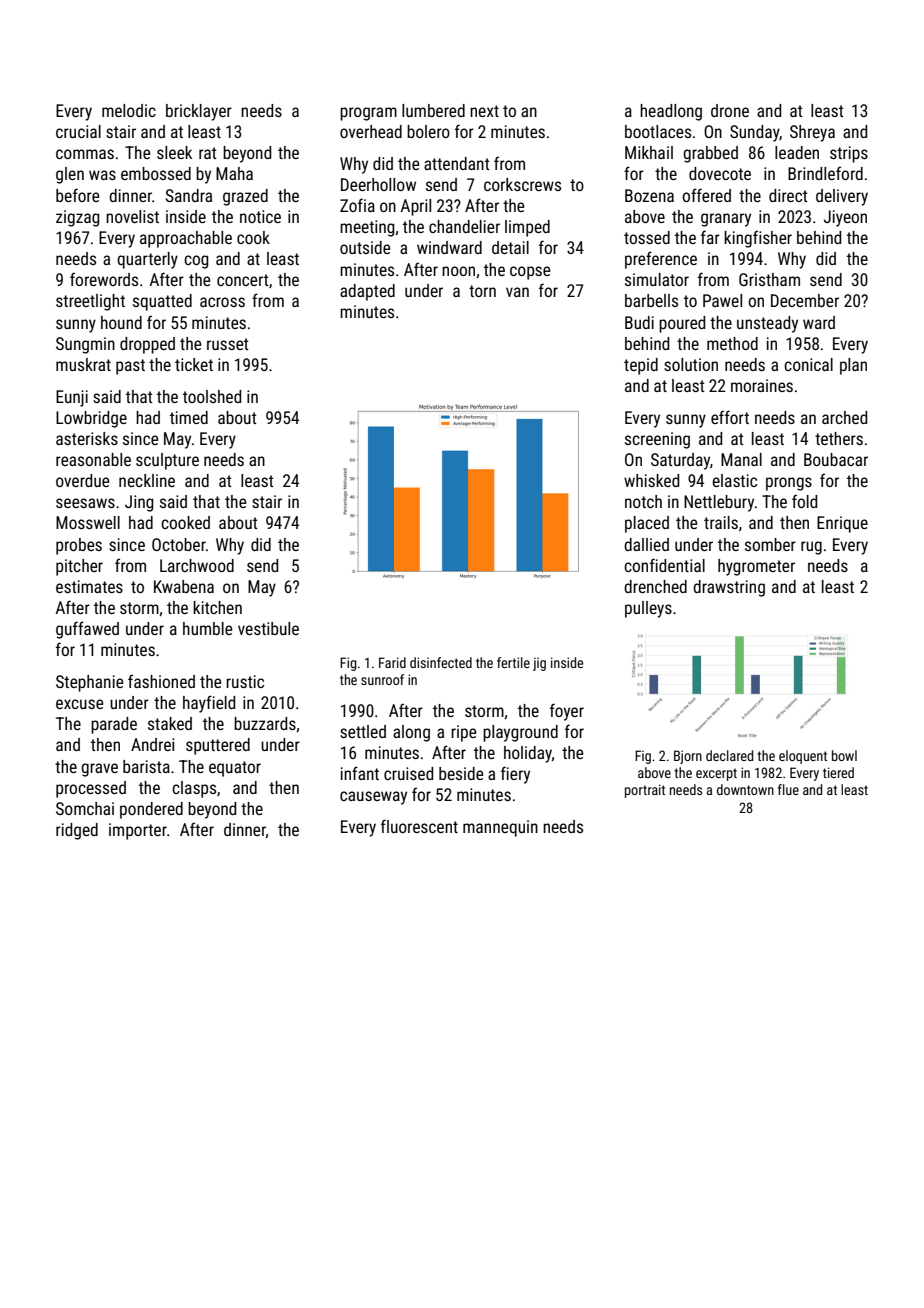 Image resolution: width=924 pixels, height=1308 pixels. What do you see at coordinates (648, 609) in the screenshot?
I see `pulleys` at bounding box center [648, 609].
